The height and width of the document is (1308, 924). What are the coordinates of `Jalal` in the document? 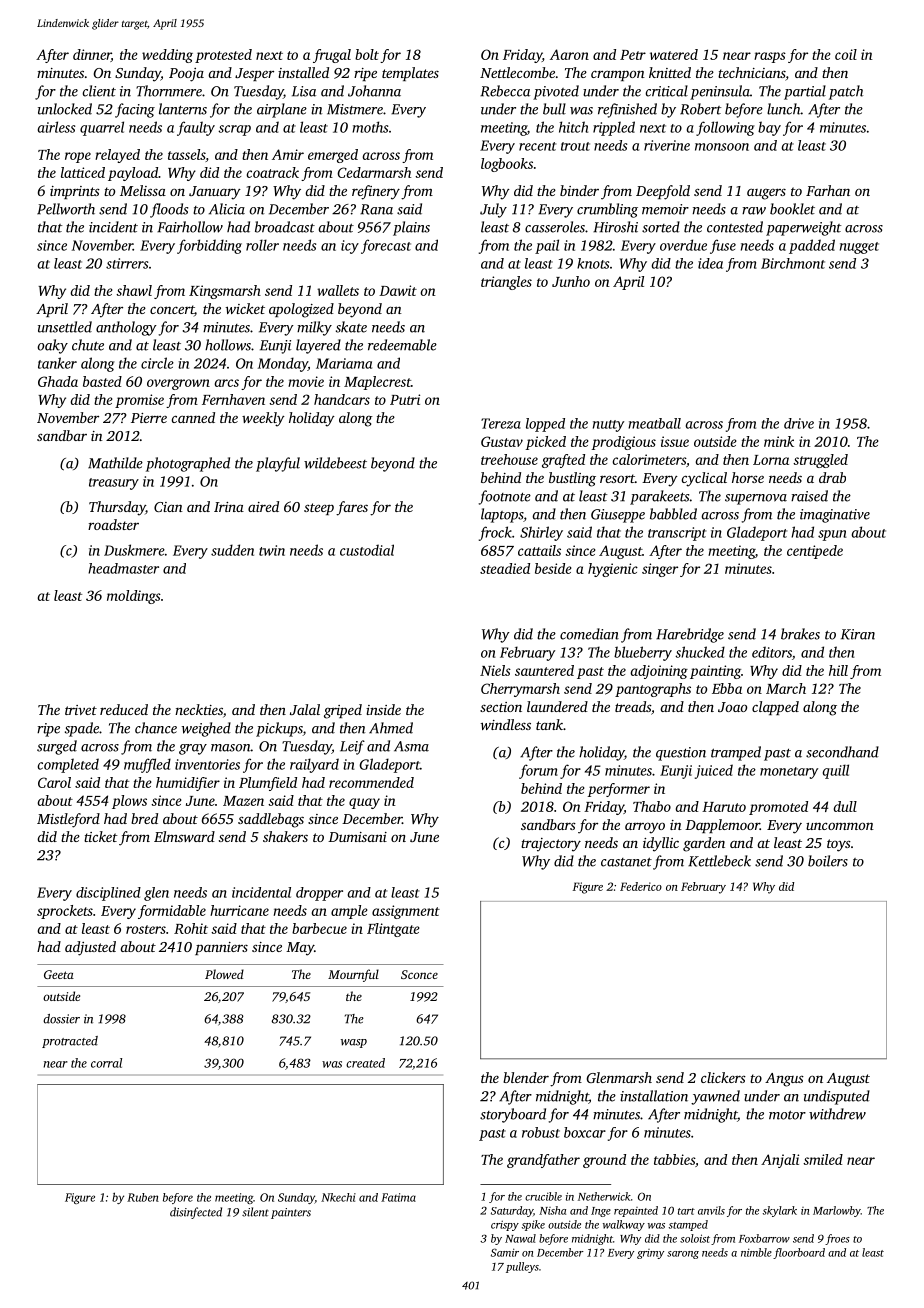 It's located at (305, 709).
